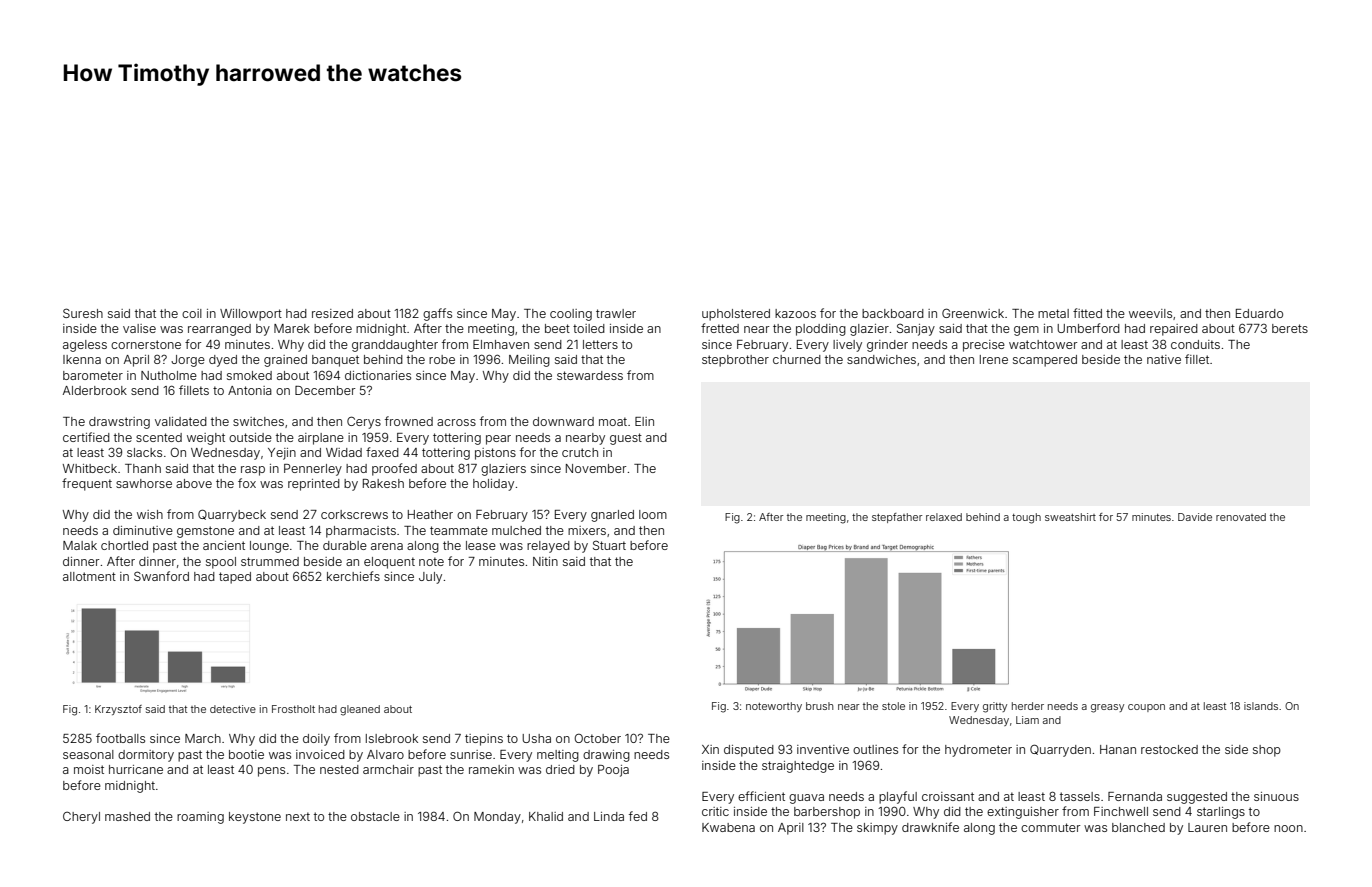 This document has height=887, width=1372. What do you see at coordinates (1088, 328) in the document?
I see `Umberford` at bounding box center [1088, 328].
